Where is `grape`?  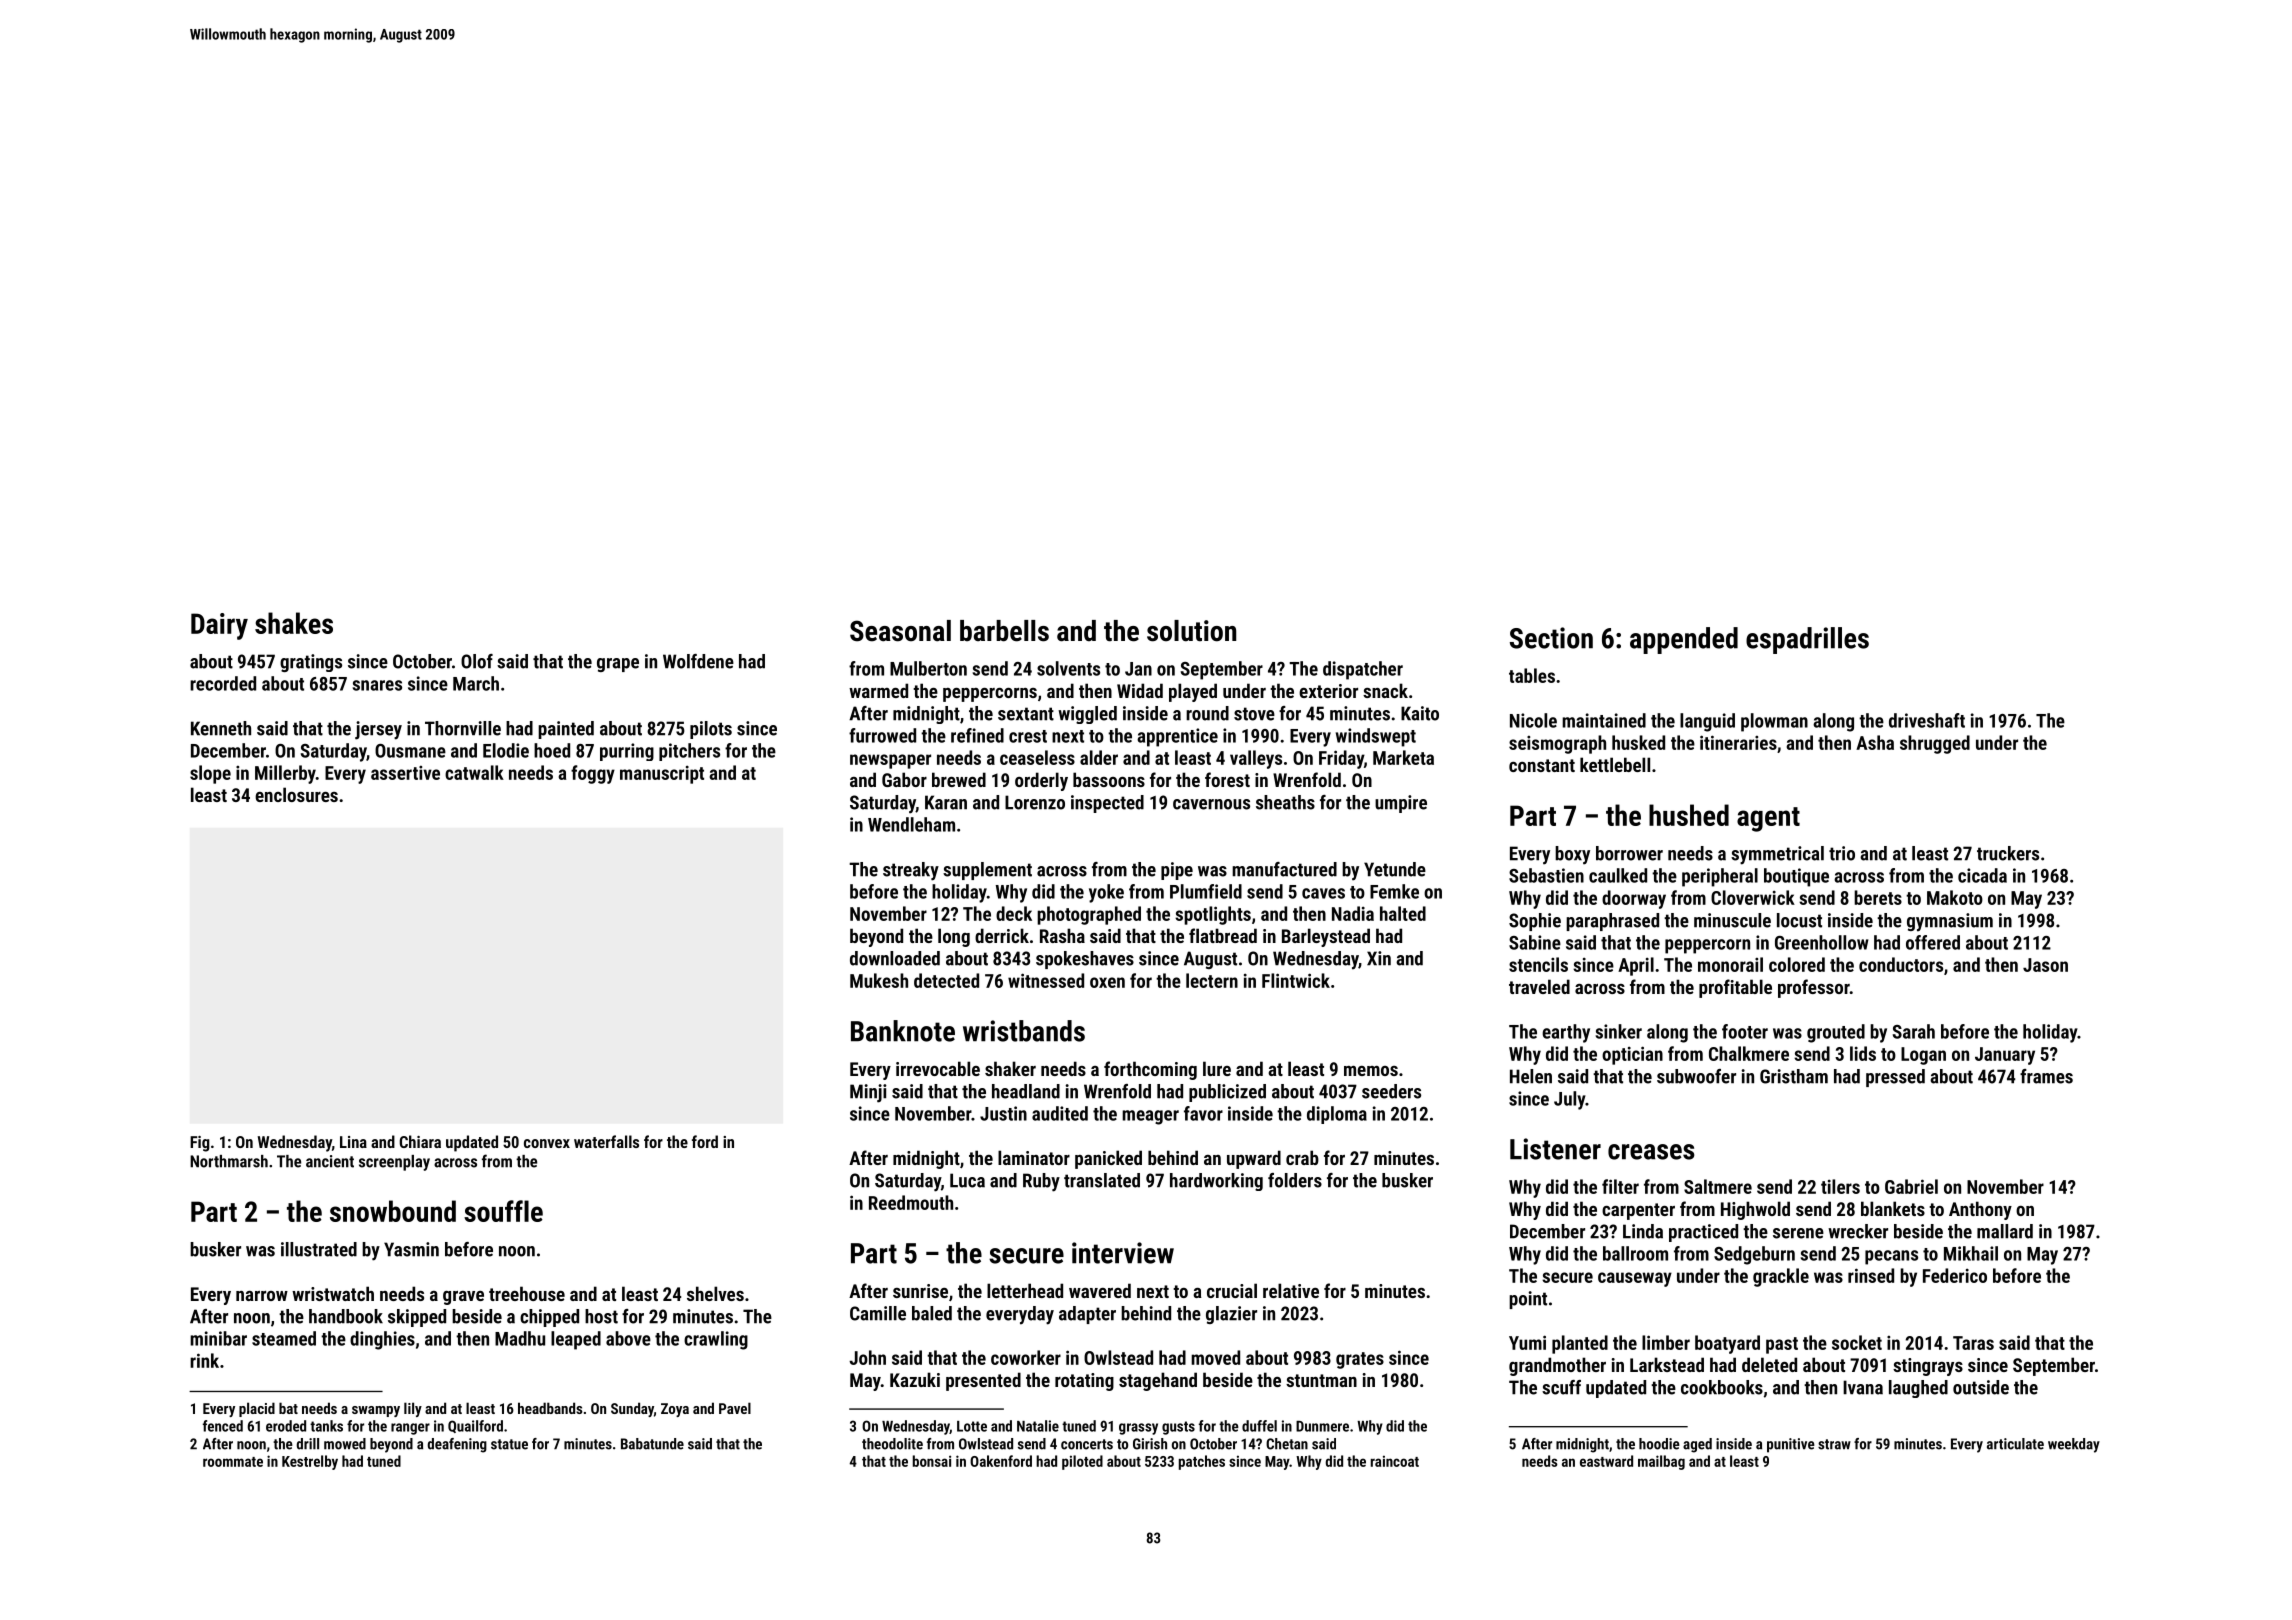
grape is located at coordinates (618, 665).
